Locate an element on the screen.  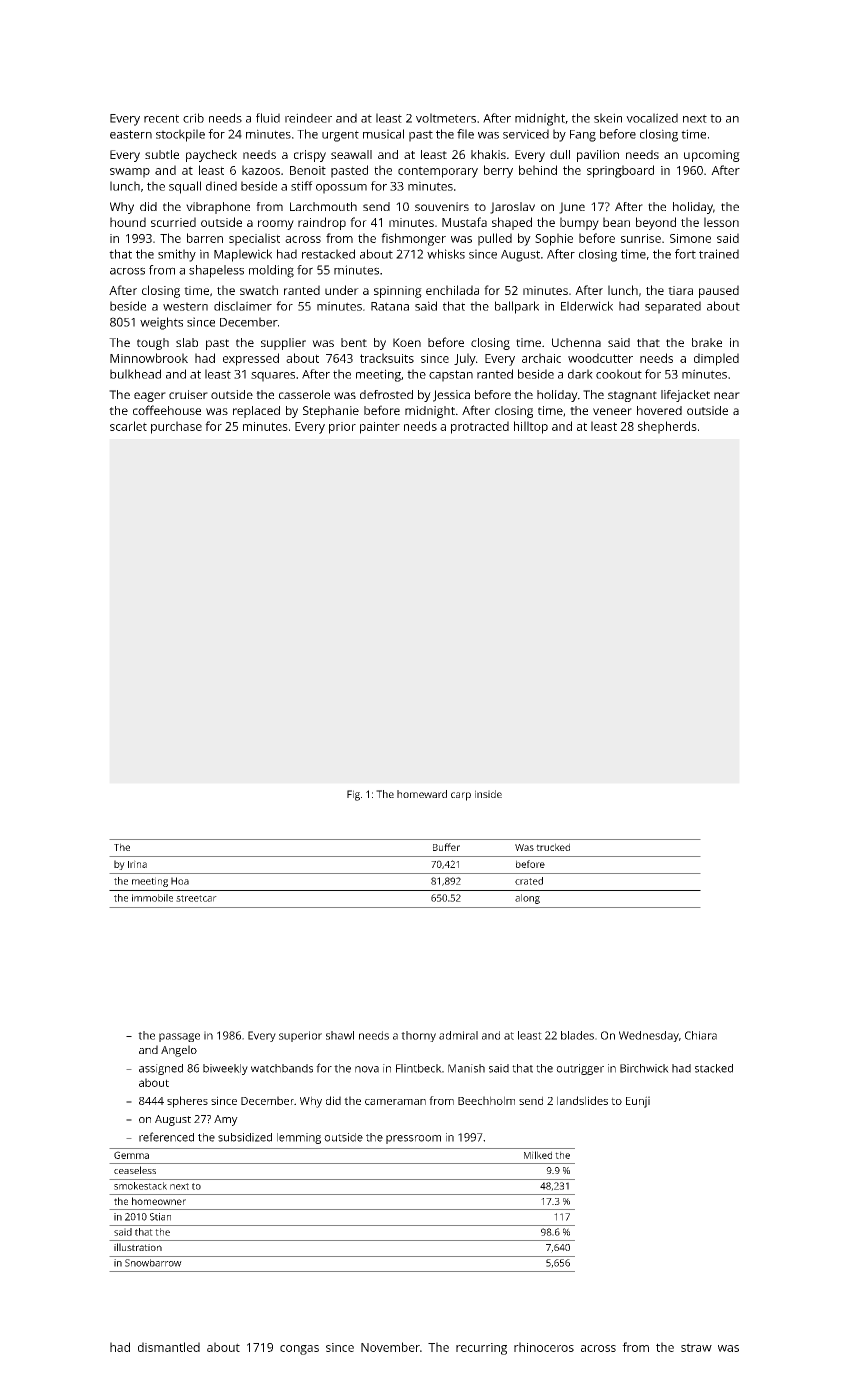
Fig is located at coordinates (353, 795).
